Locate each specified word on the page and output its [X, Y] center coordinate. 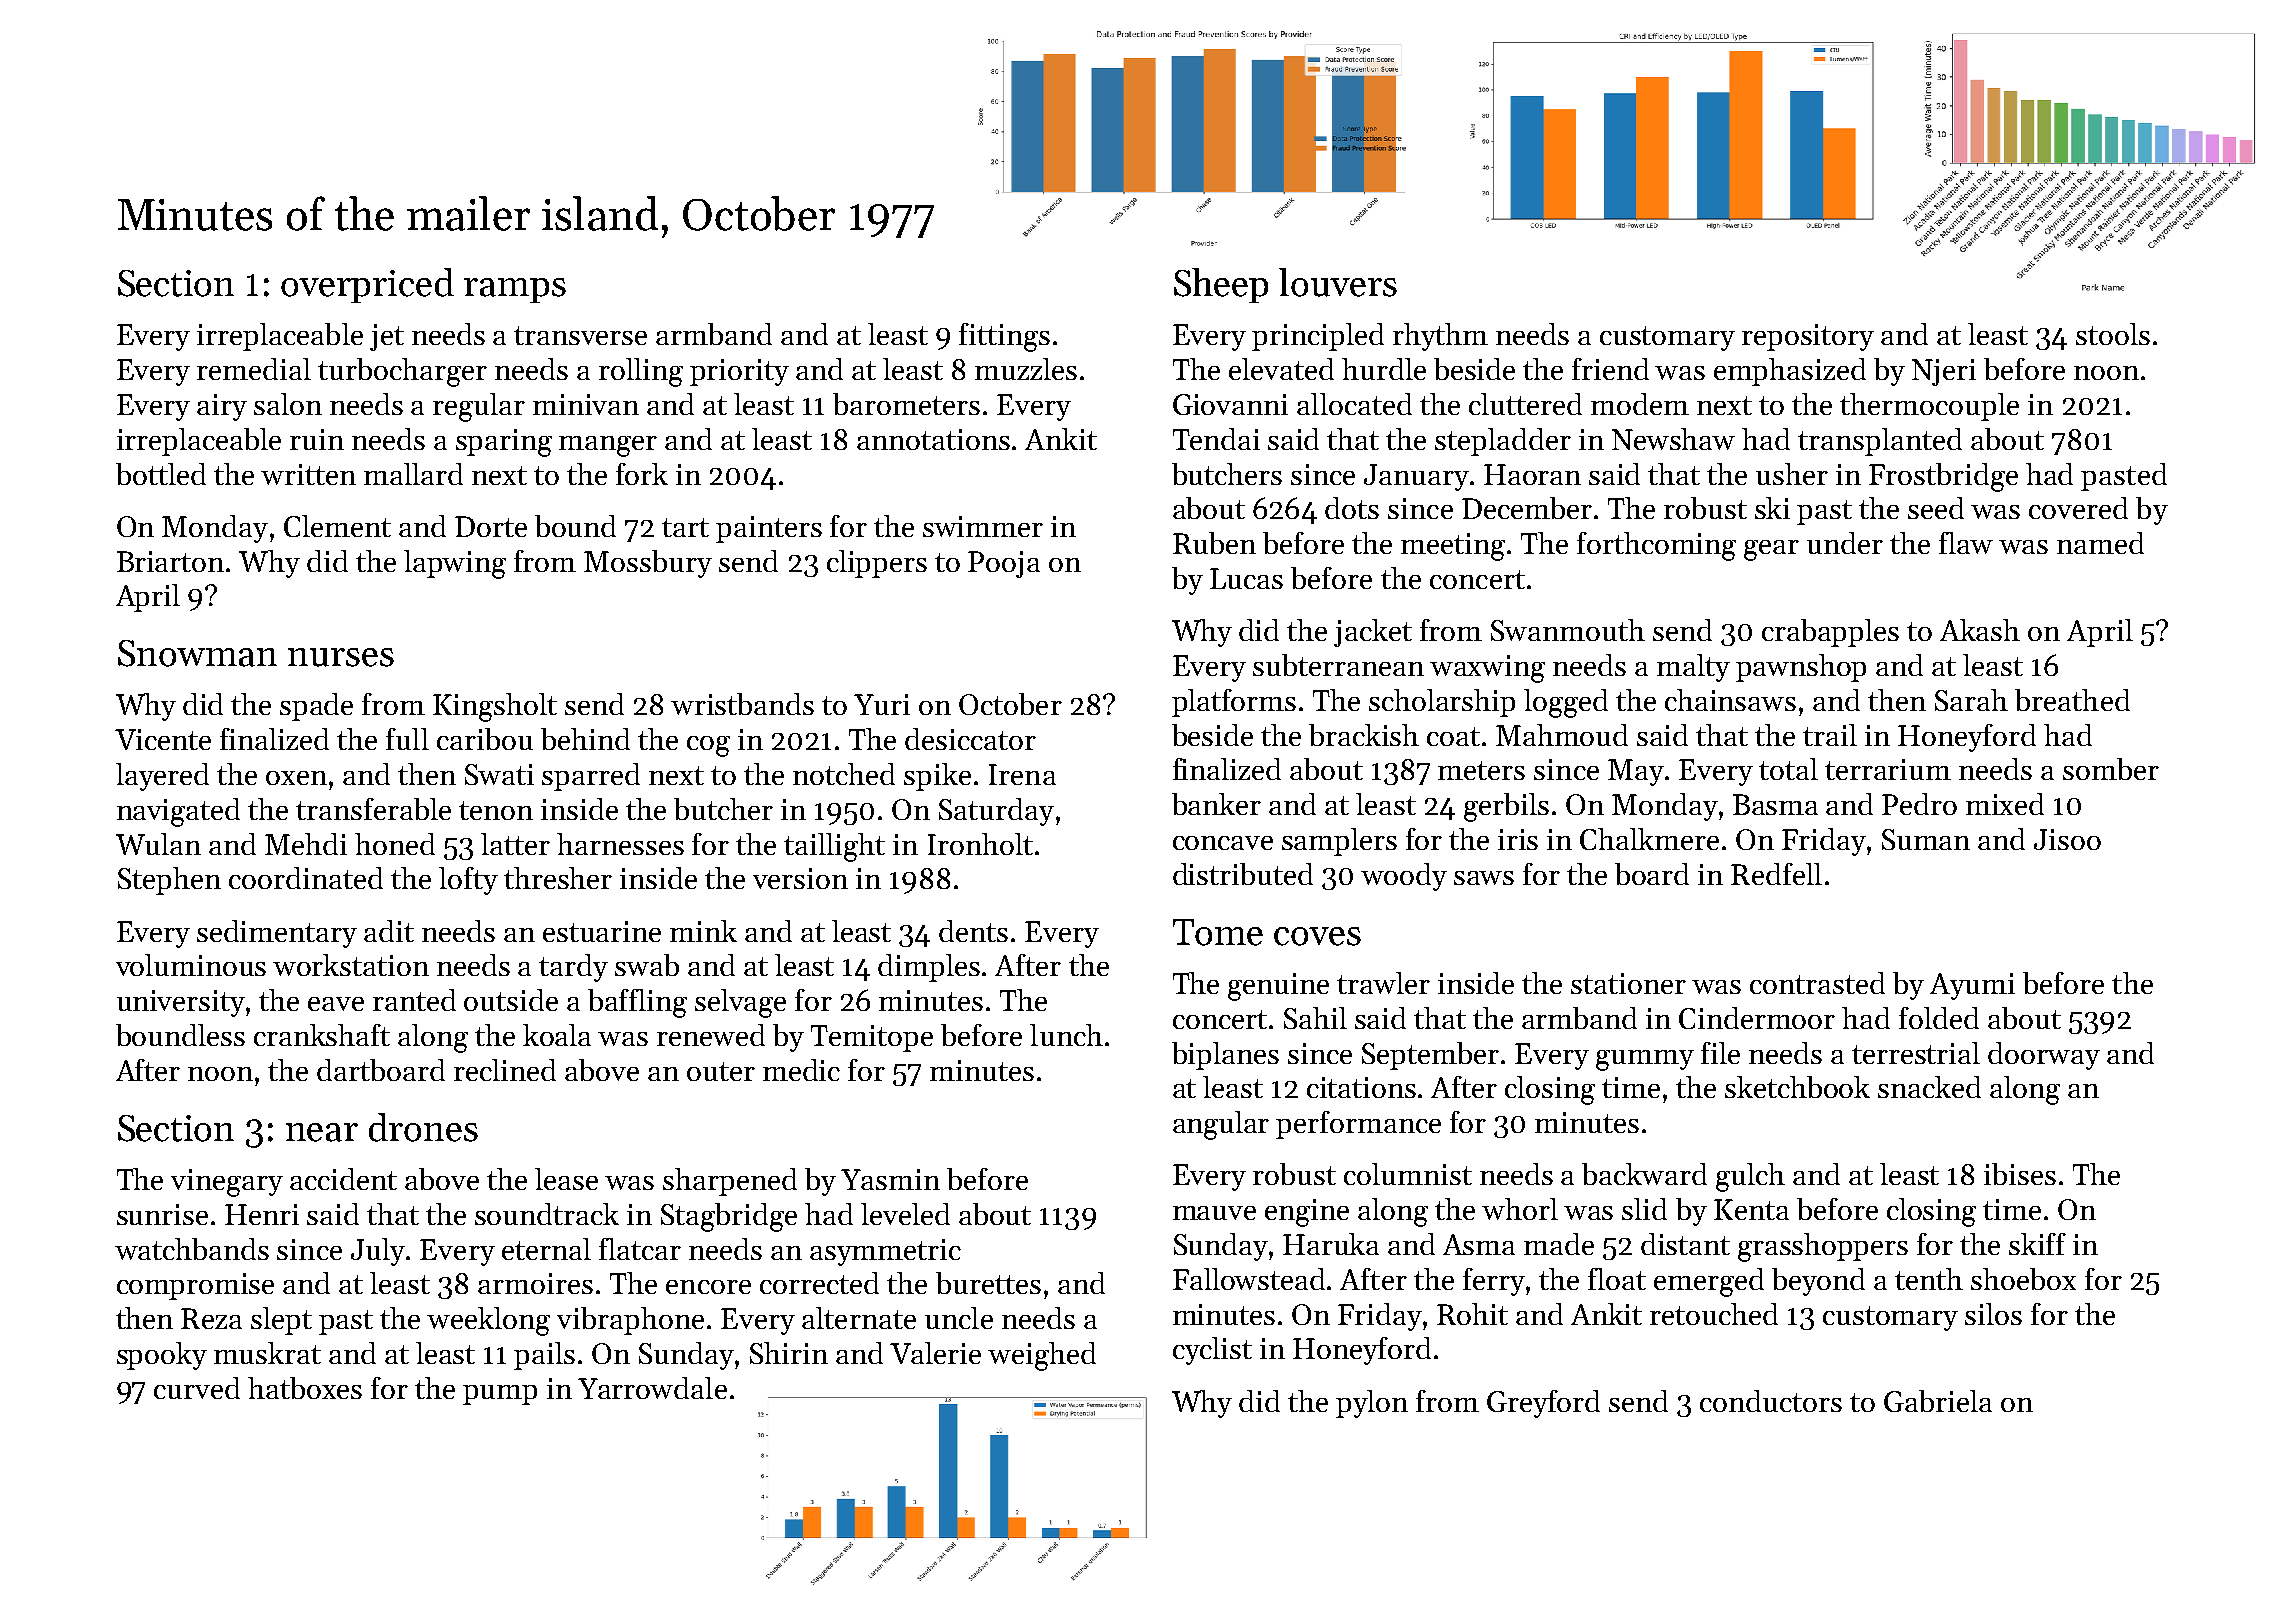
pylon [1372, 1404]
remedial [254, 369]
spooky [162, 1356]
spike [937, 777]
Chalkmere [1649, 839]
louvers [1338, 282]
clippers [877, 564]
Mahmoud [1562, 735]
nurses [341, 657]
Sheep [1221, 285]
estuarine [602, 931]
